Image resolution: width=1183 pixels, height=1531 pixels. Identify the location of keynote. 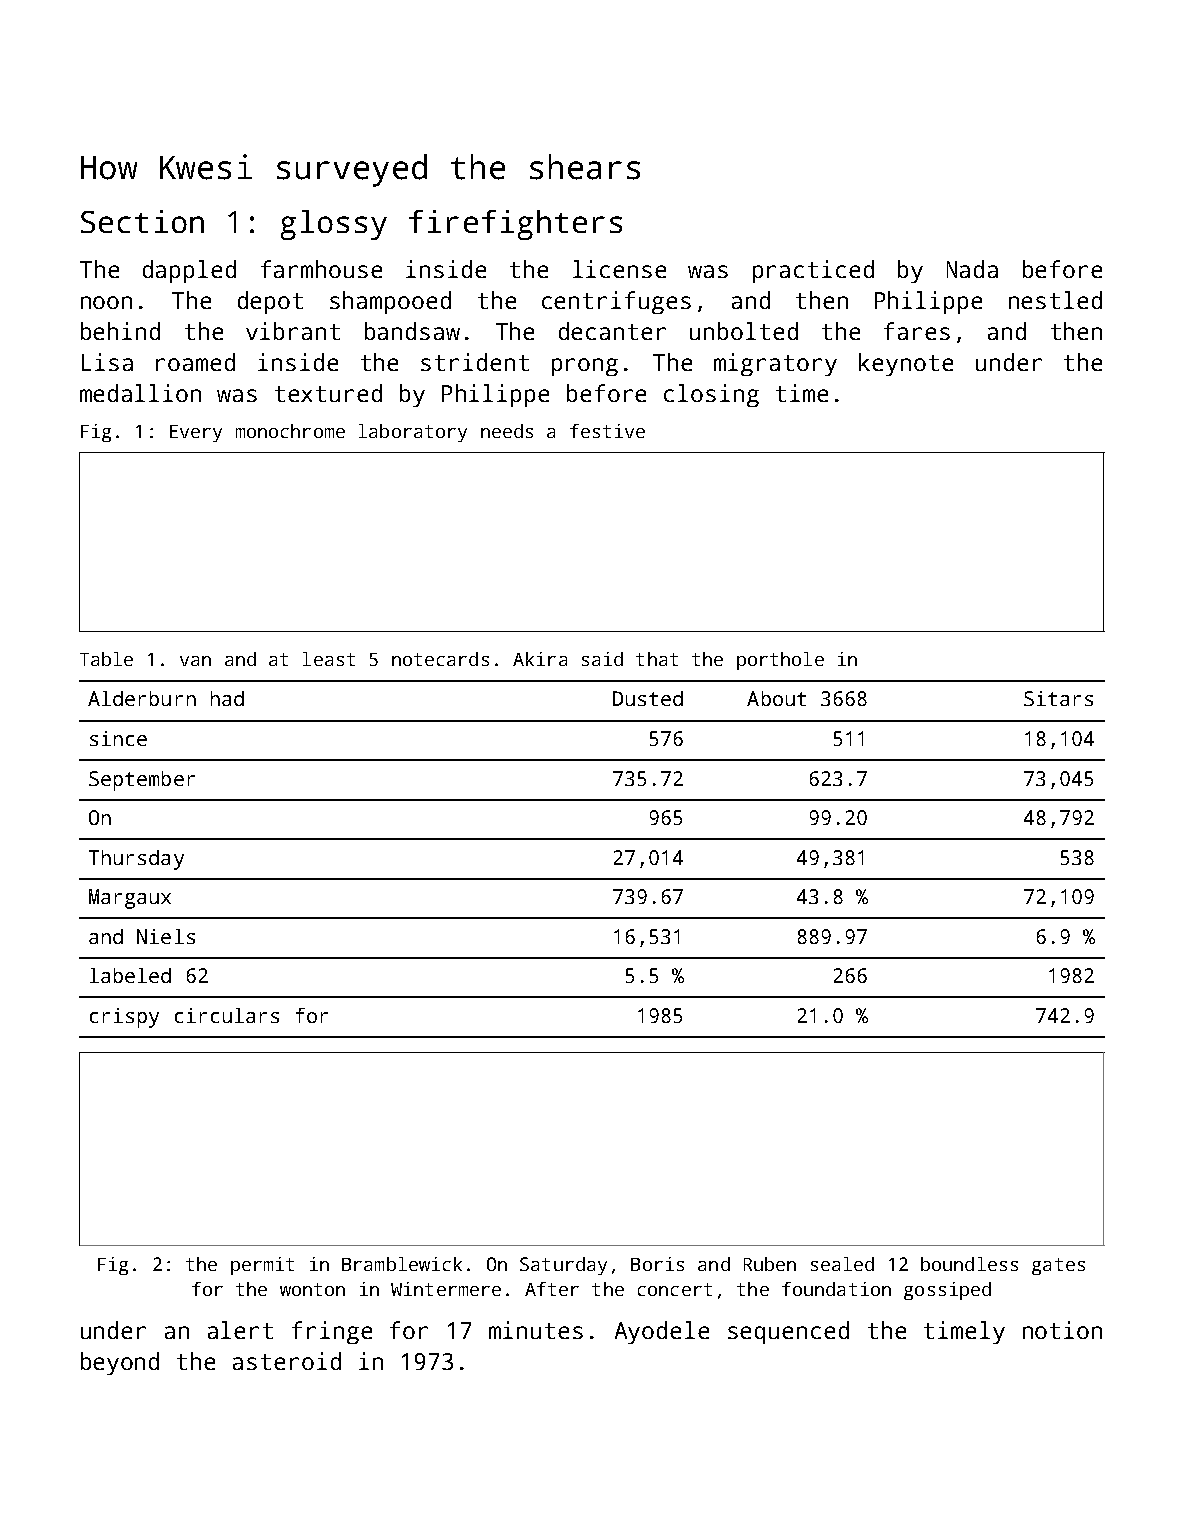
(906, 364).
